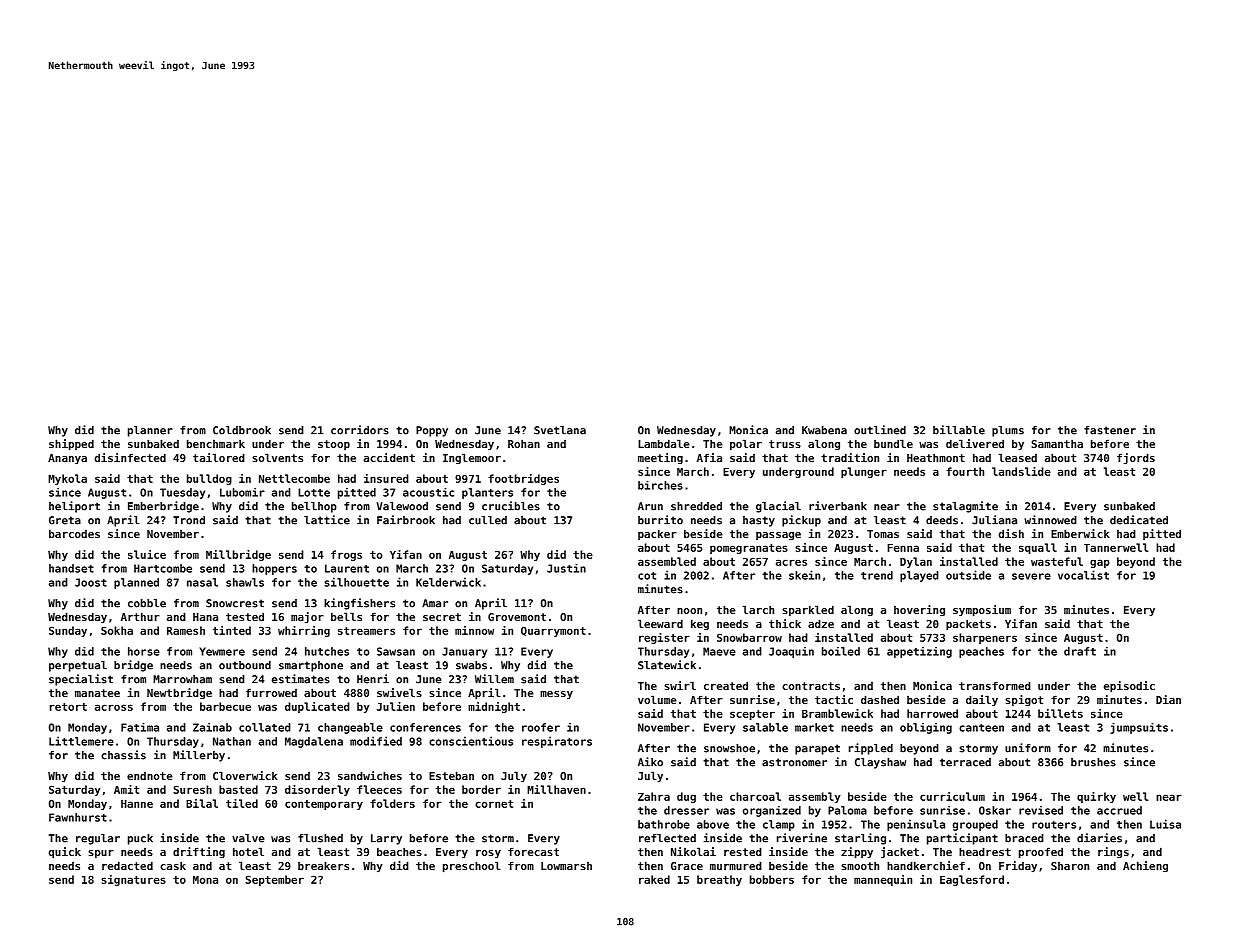 The height and width of the document is (952, 1233). What do you see at coordinates (242, 430) in the document?
I see `Coldbrook` at bounding box center [242, 430].
